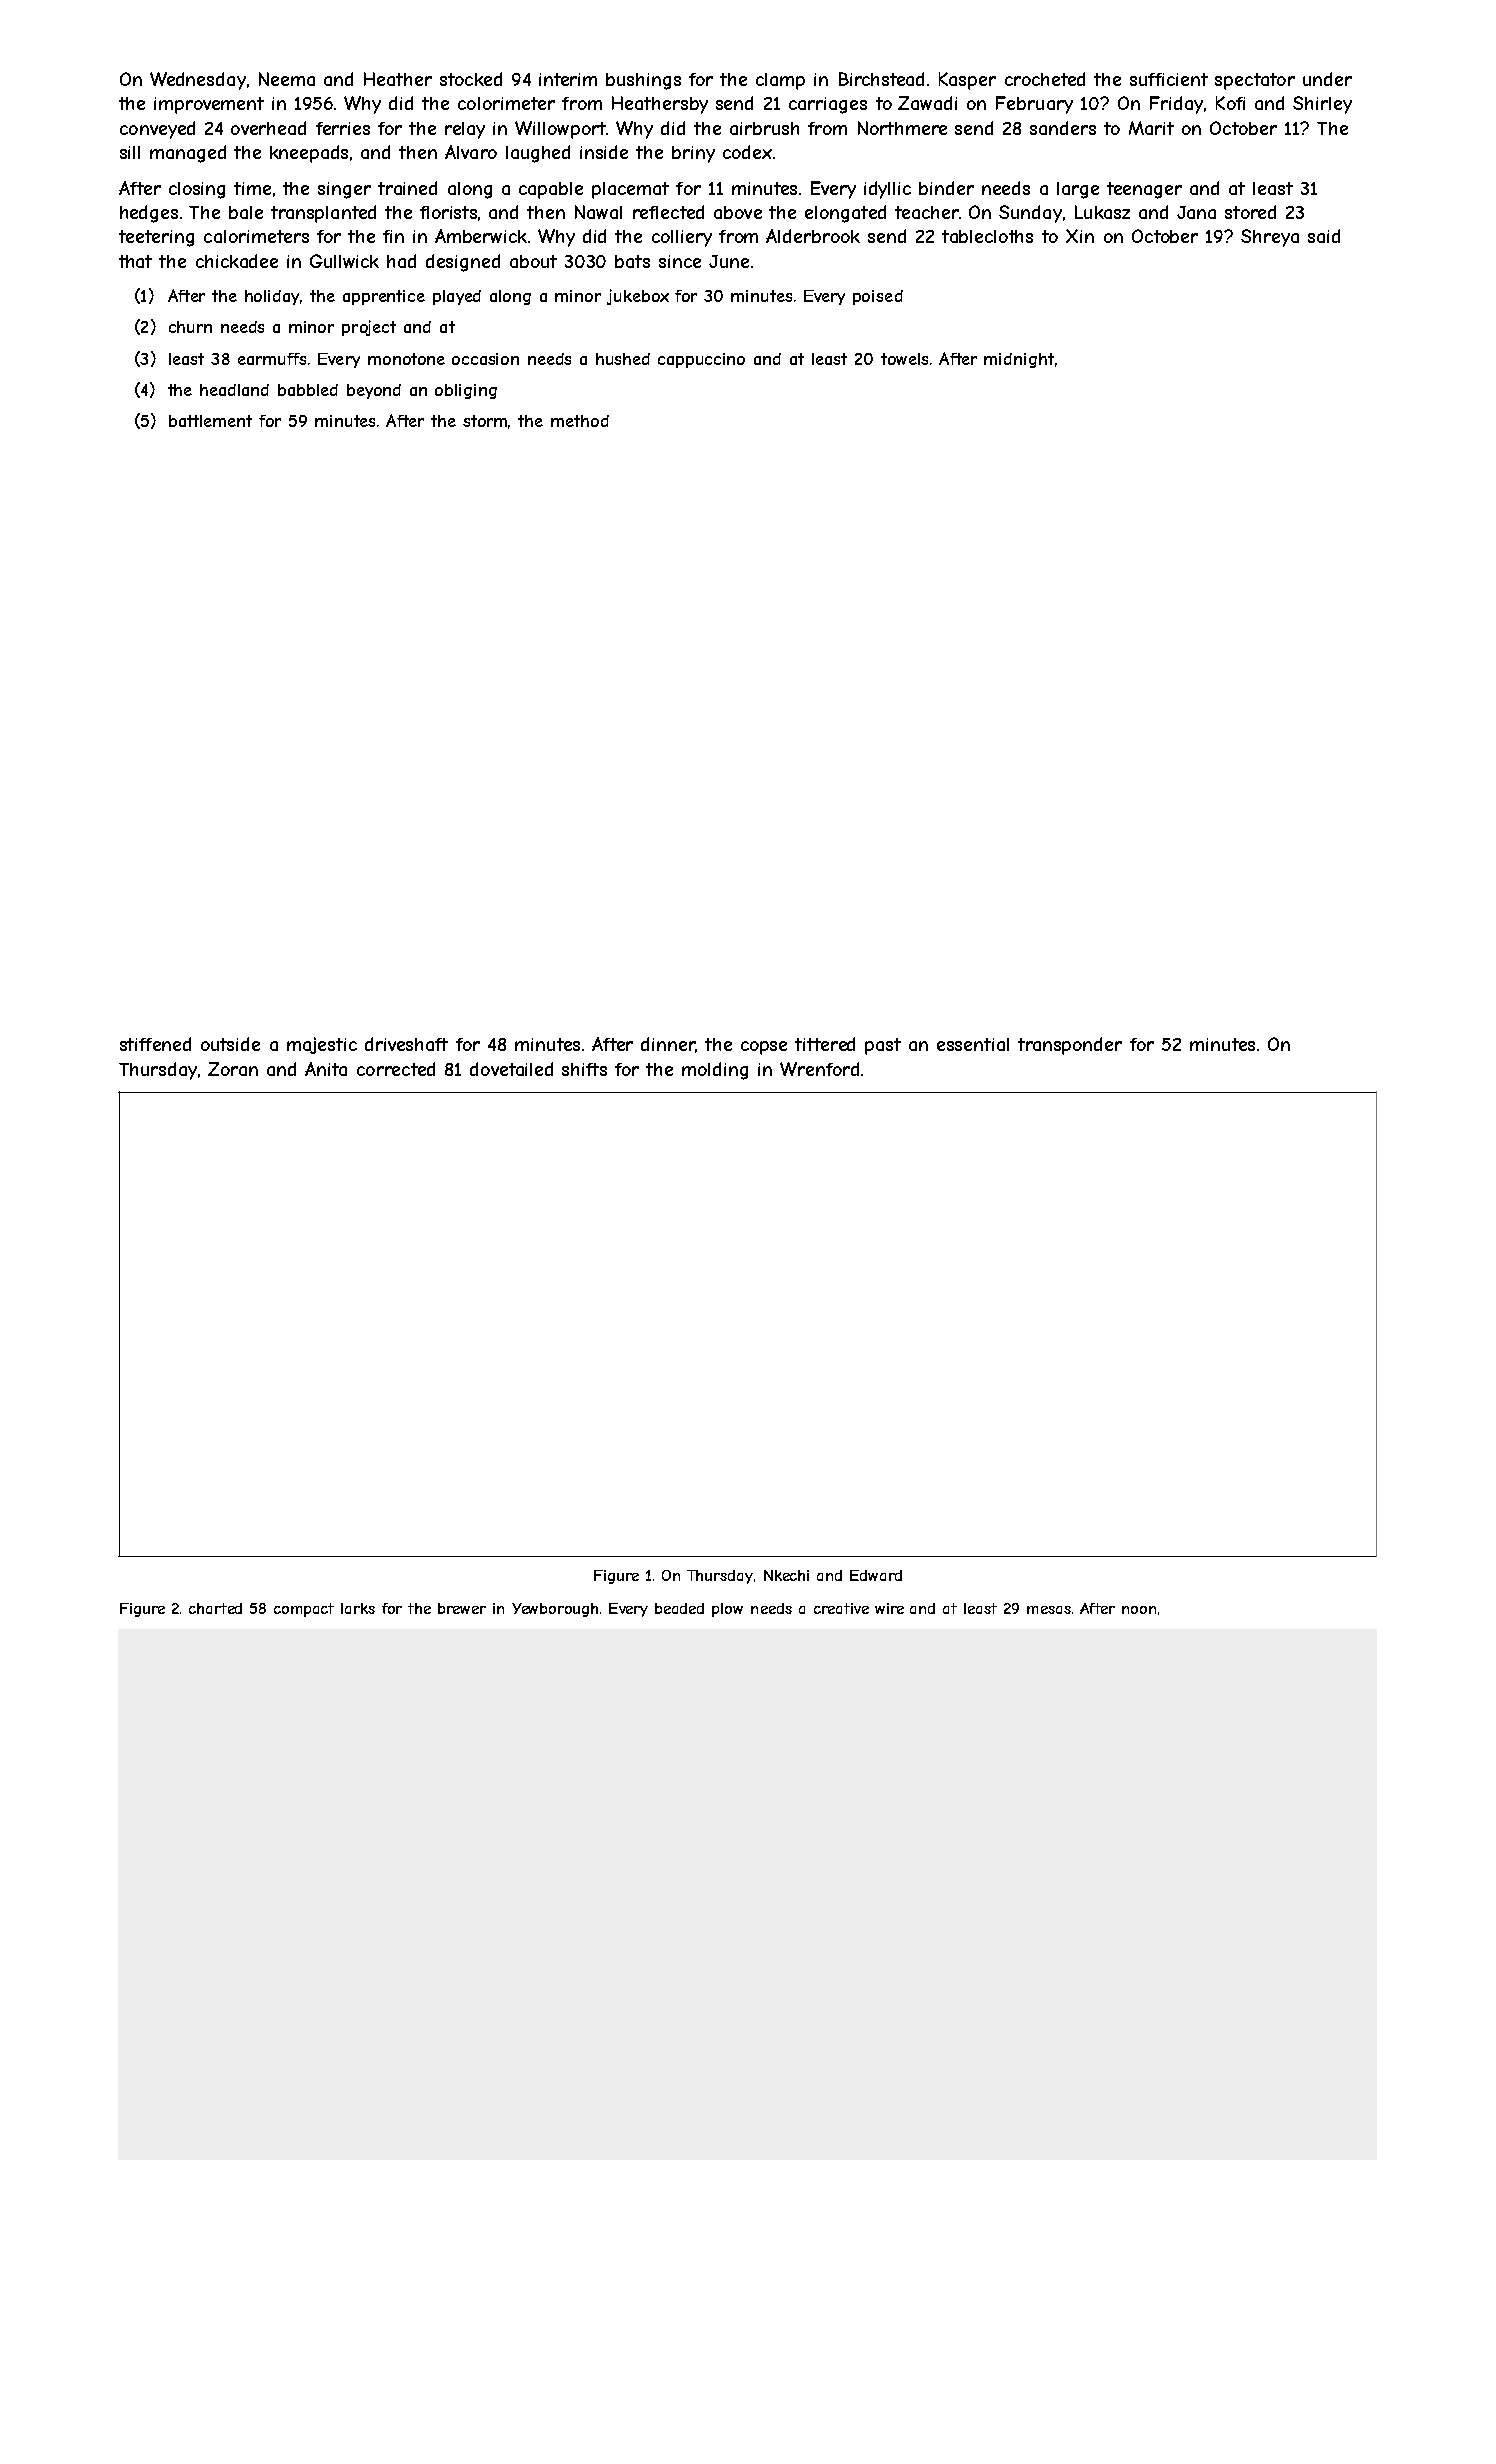 This screenshot has width=1496, height=2464. What do you see at coordinates (344, 190) in the screenshot?
I see `singer` at bounding box center [344, 190].
